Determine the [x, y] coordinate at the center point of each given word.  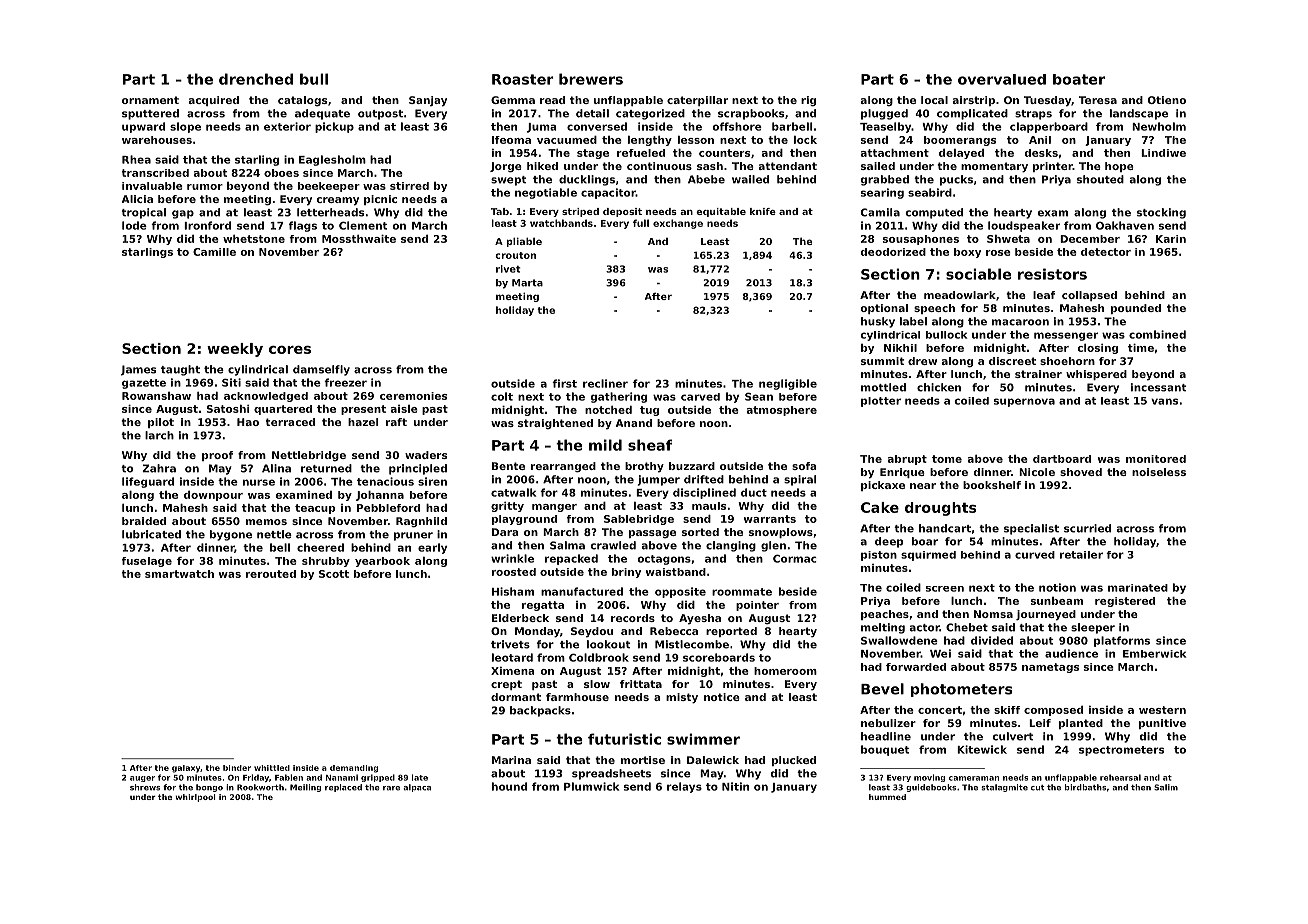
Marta [527, 283]
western [1162, 710]
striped [580, 212]
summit [882, 361]
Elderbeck [520, 618]
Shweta [1008, 239]
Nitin [735, 786]
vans [1164, 401]
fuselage [147, 562]
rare [391, 788]
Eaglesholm [332, 160]
